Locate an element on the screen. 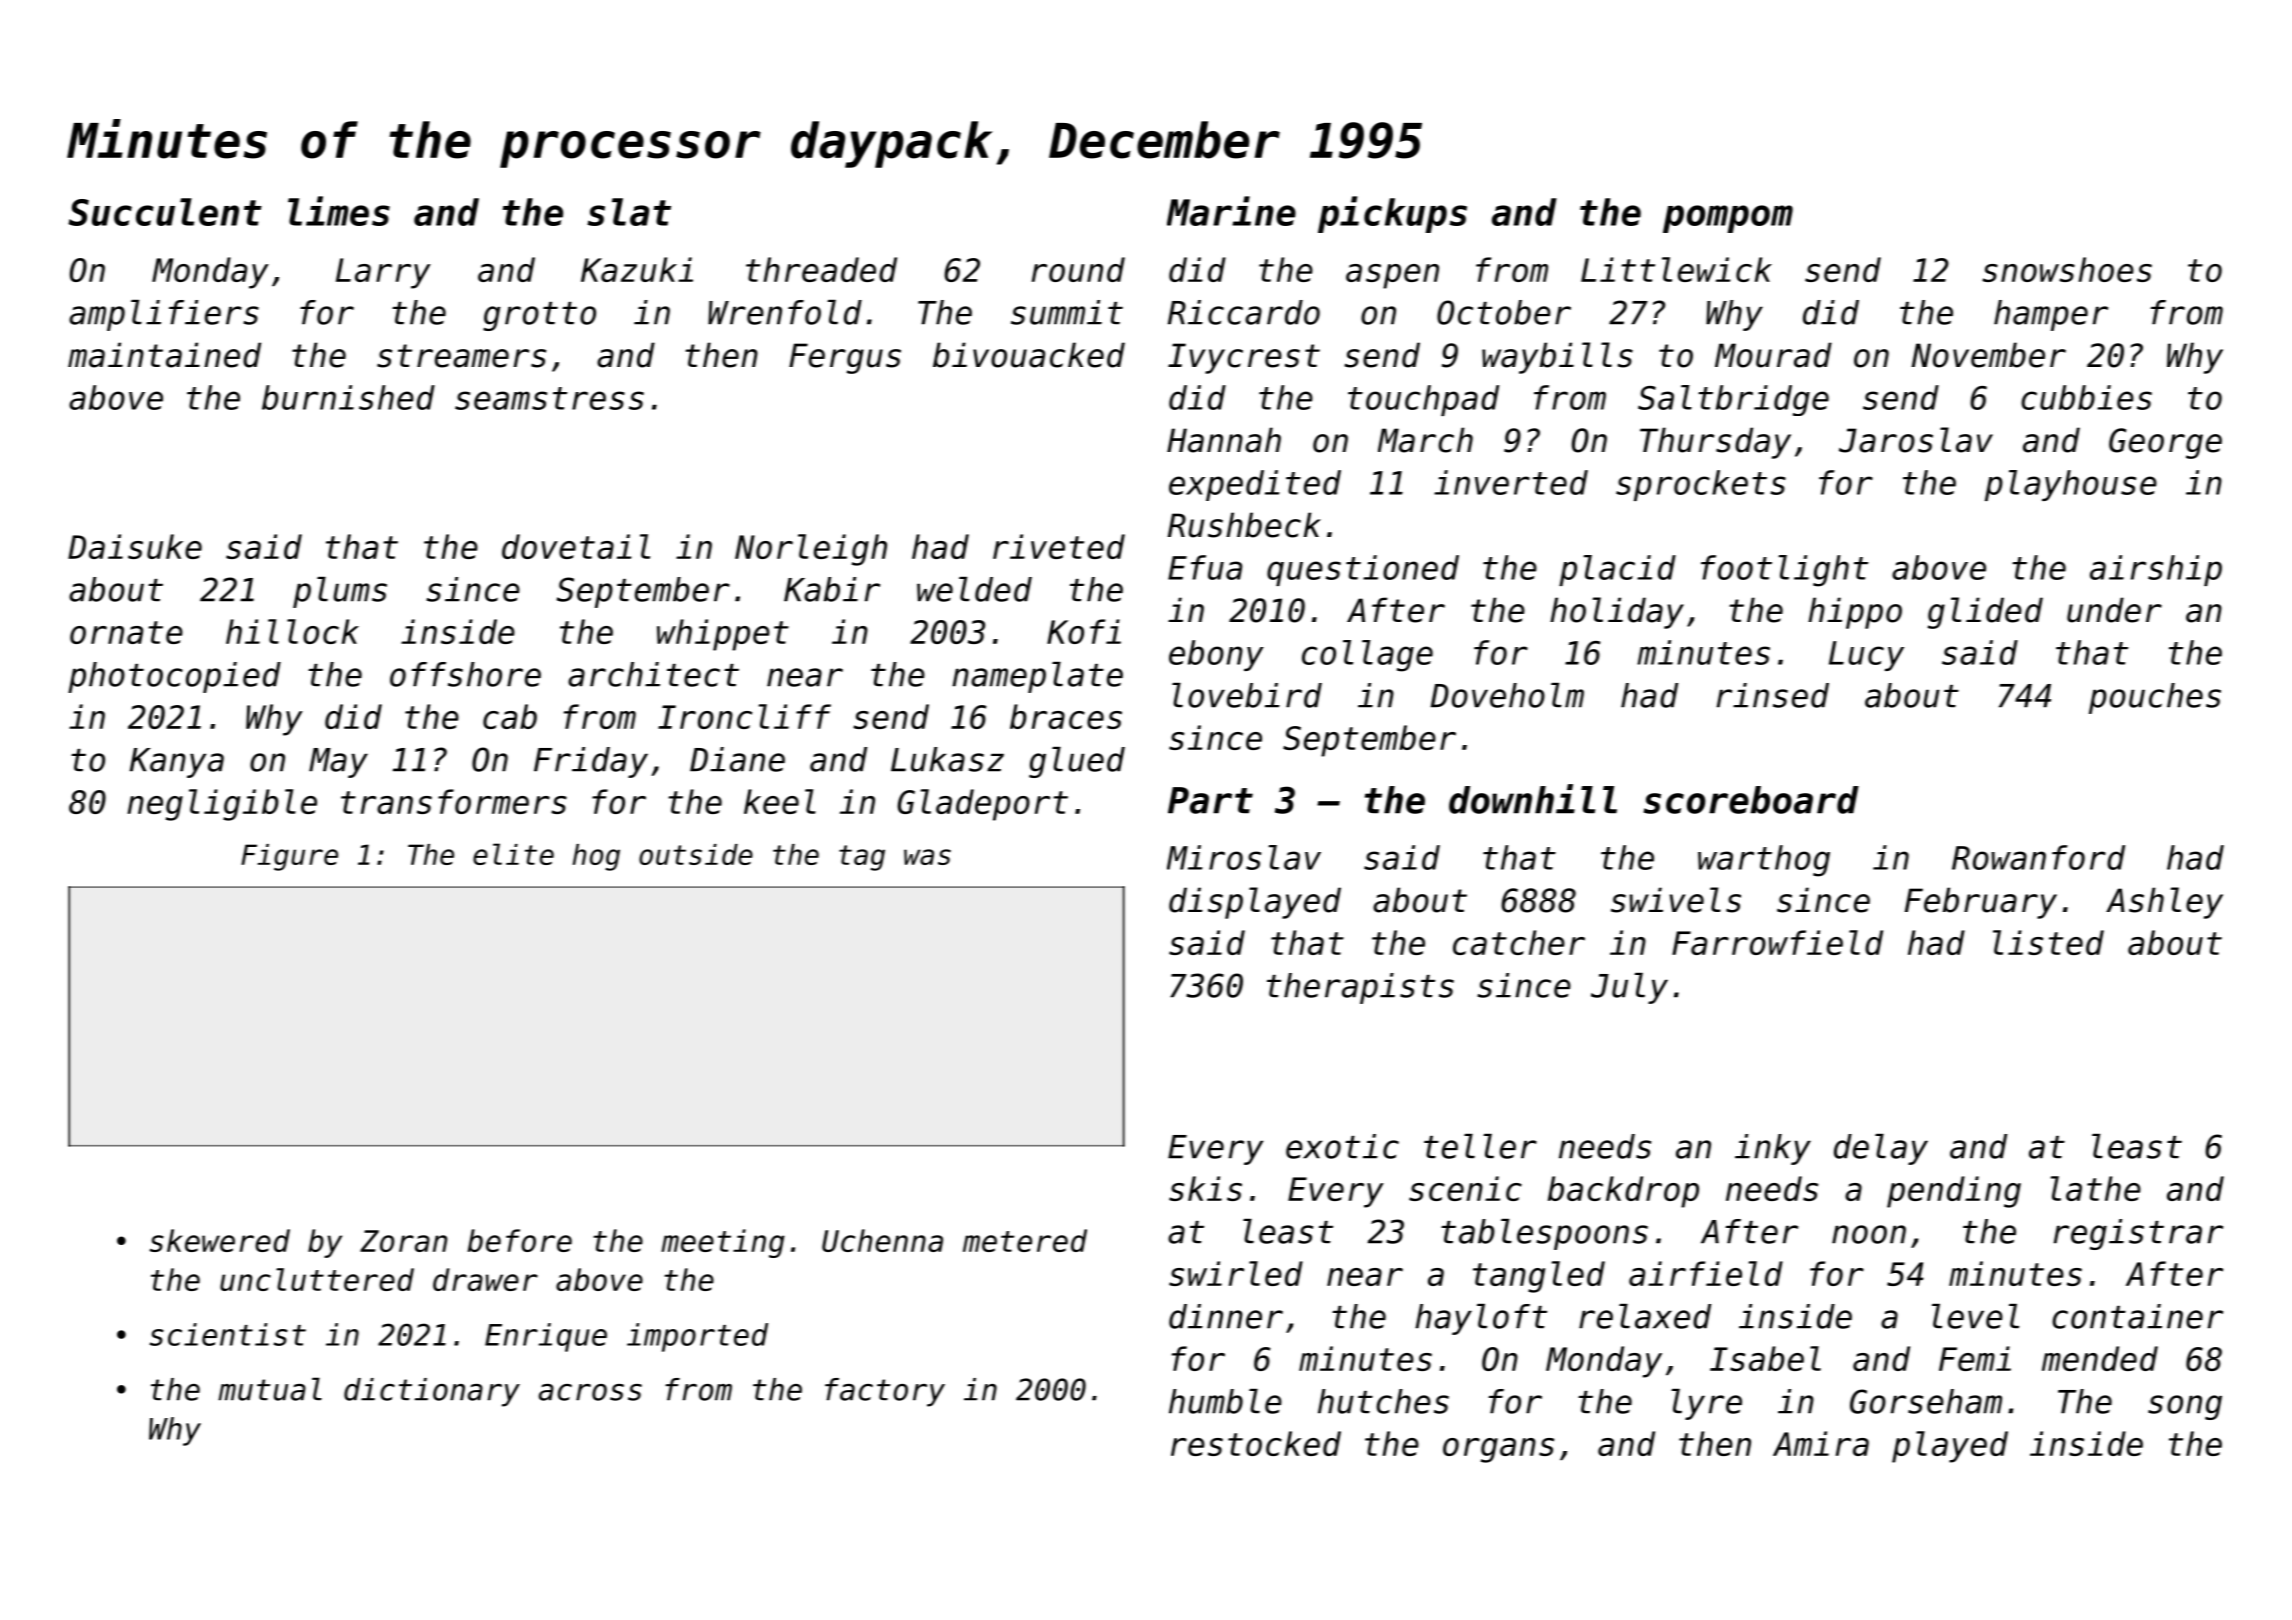 The height and width of the screenshot is (1620, 2292). amplifiers is located at coordinates (164, 315).
